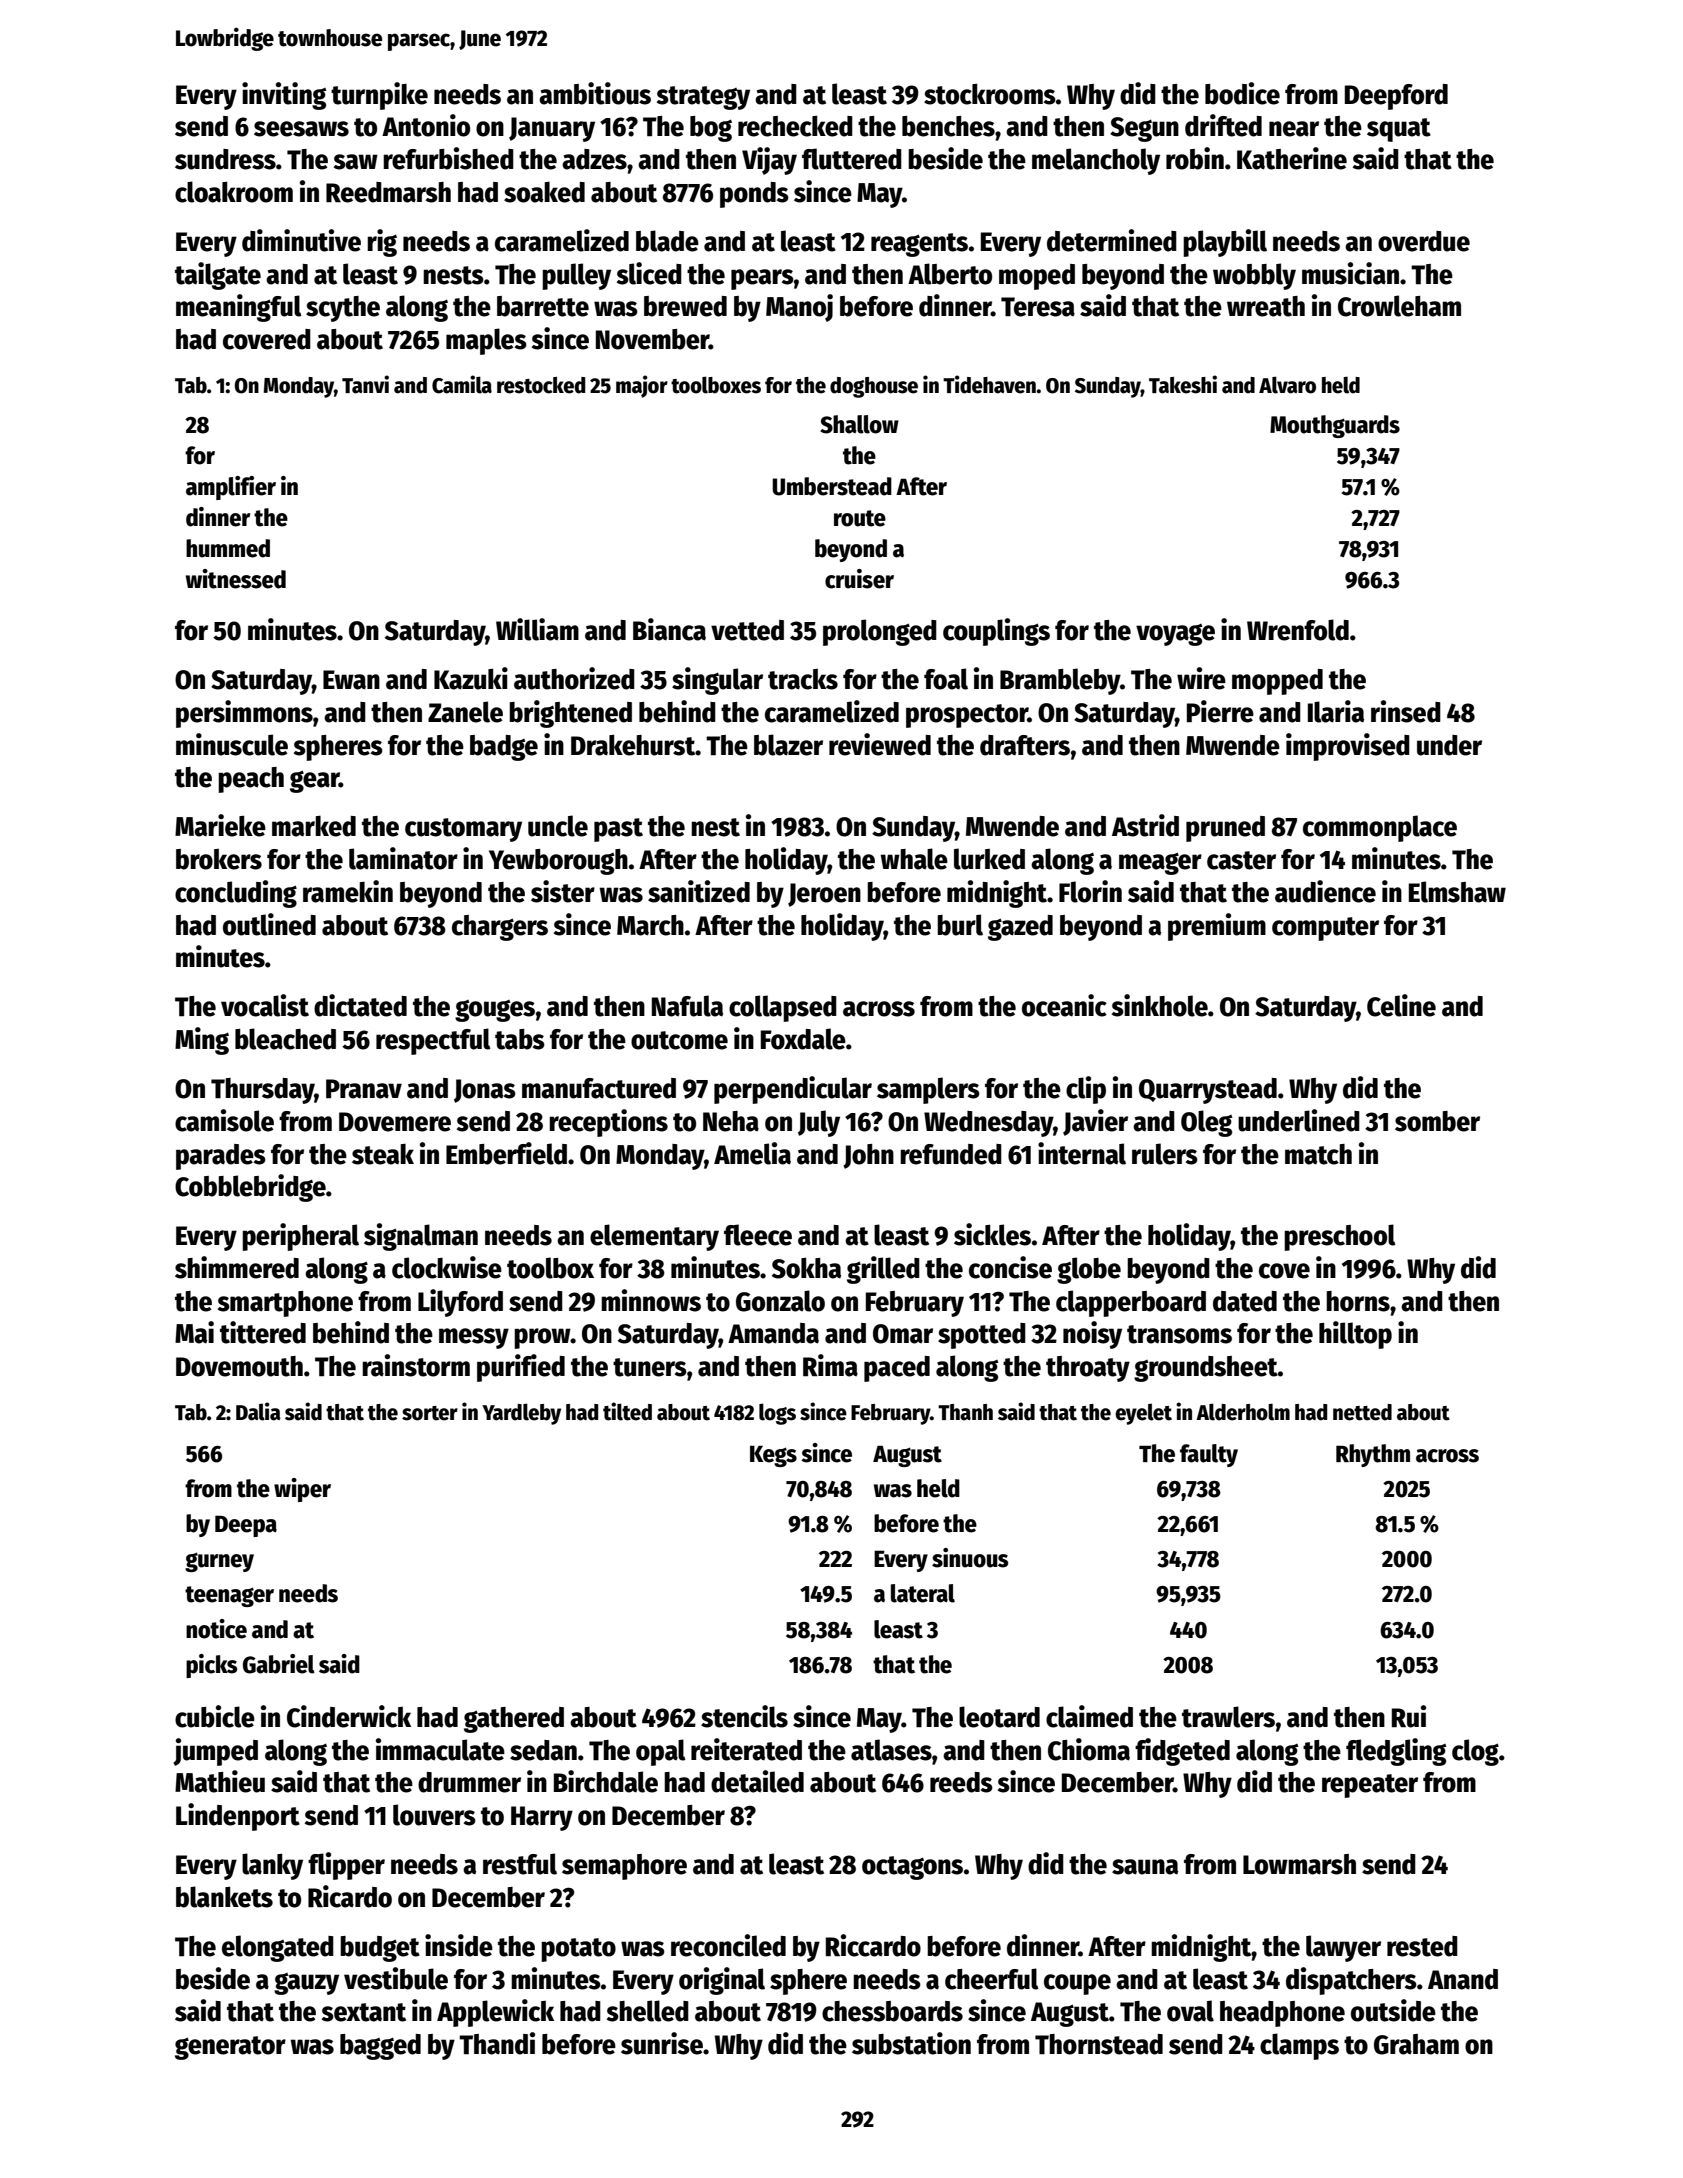  What do you see at coordinates (520, 1864) in the screenshot?
I see `restful` at bounding box center [520, 1864].
